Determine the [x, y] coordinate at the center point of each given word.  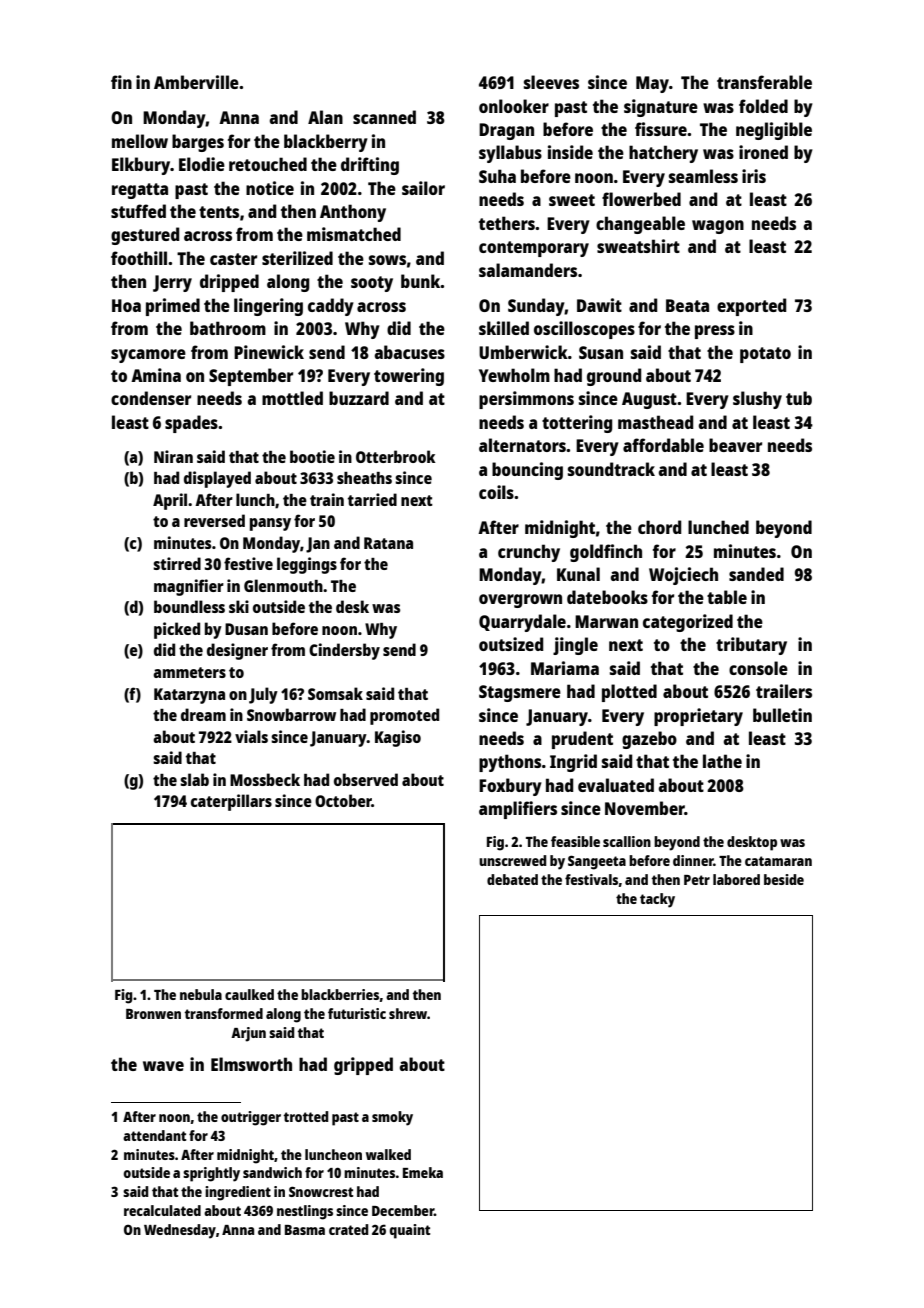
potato [765, 355]
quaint [409, 1231]
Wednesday [180, 1231]
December [403, 1210]
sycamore [148, 356]
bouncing [527, 471]
